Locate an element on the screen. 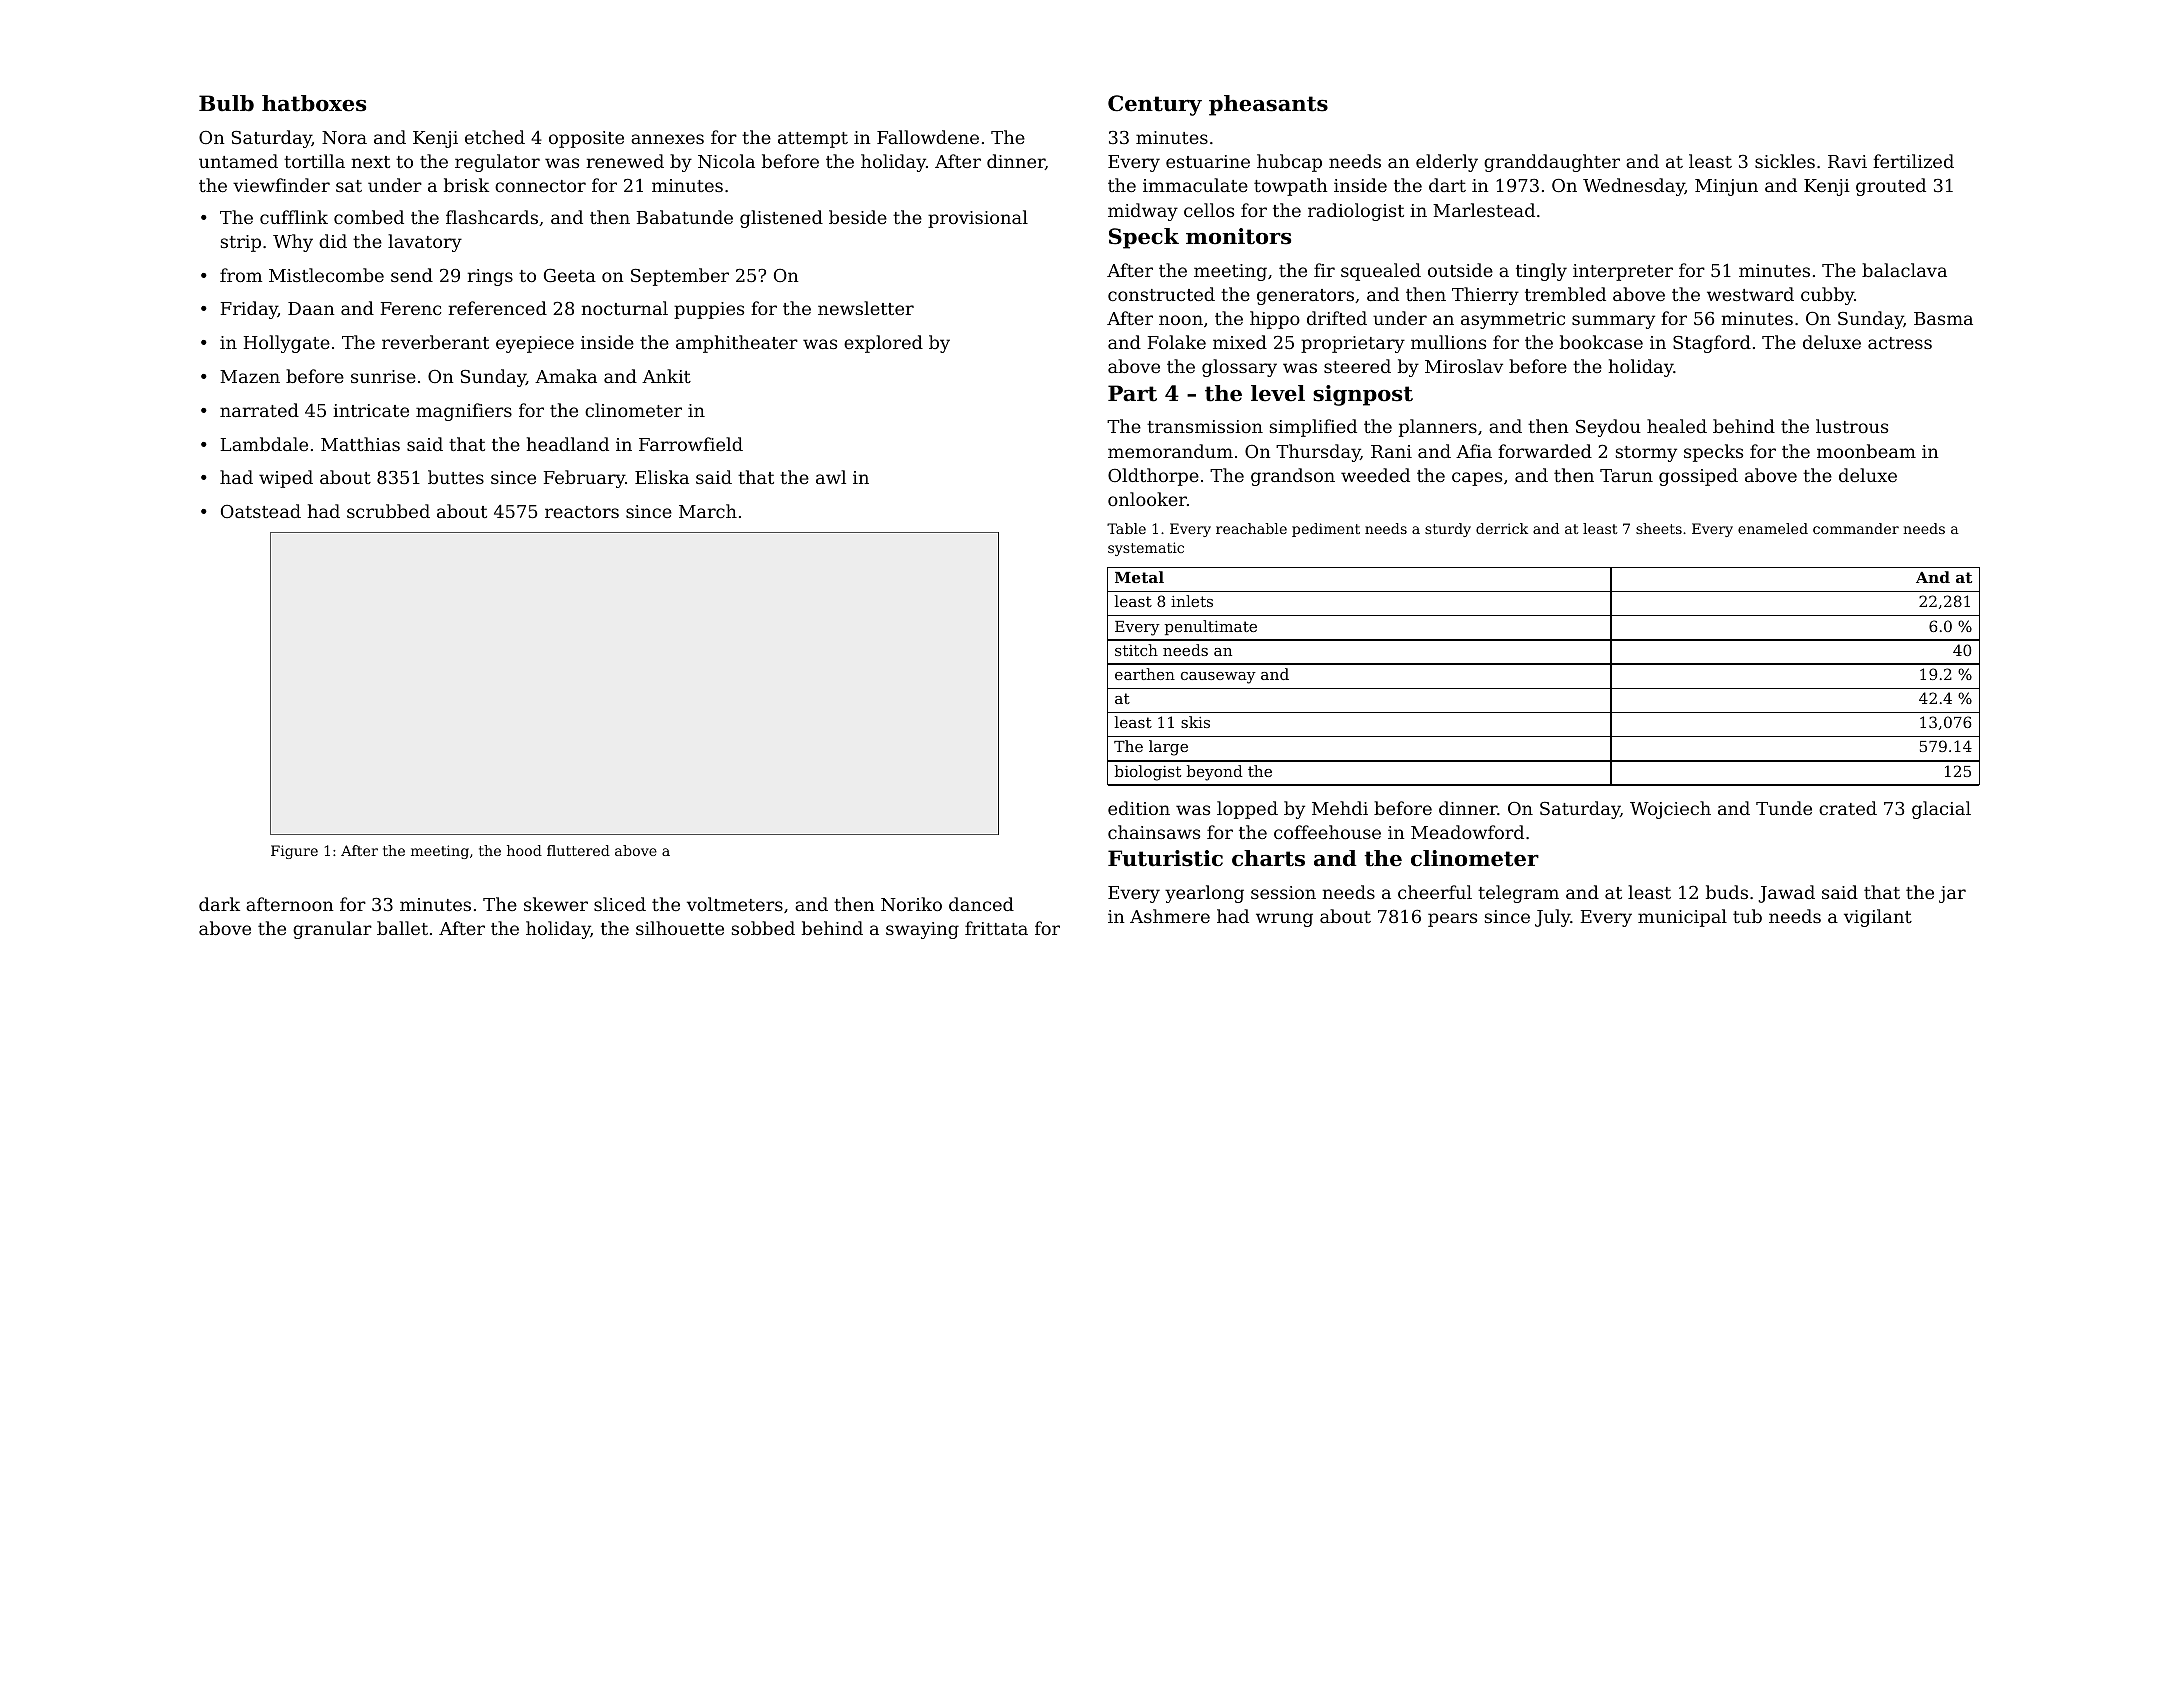 The height and width of the screenshot is (1683, 2178). Century is located at coordinates (1155, 105).
